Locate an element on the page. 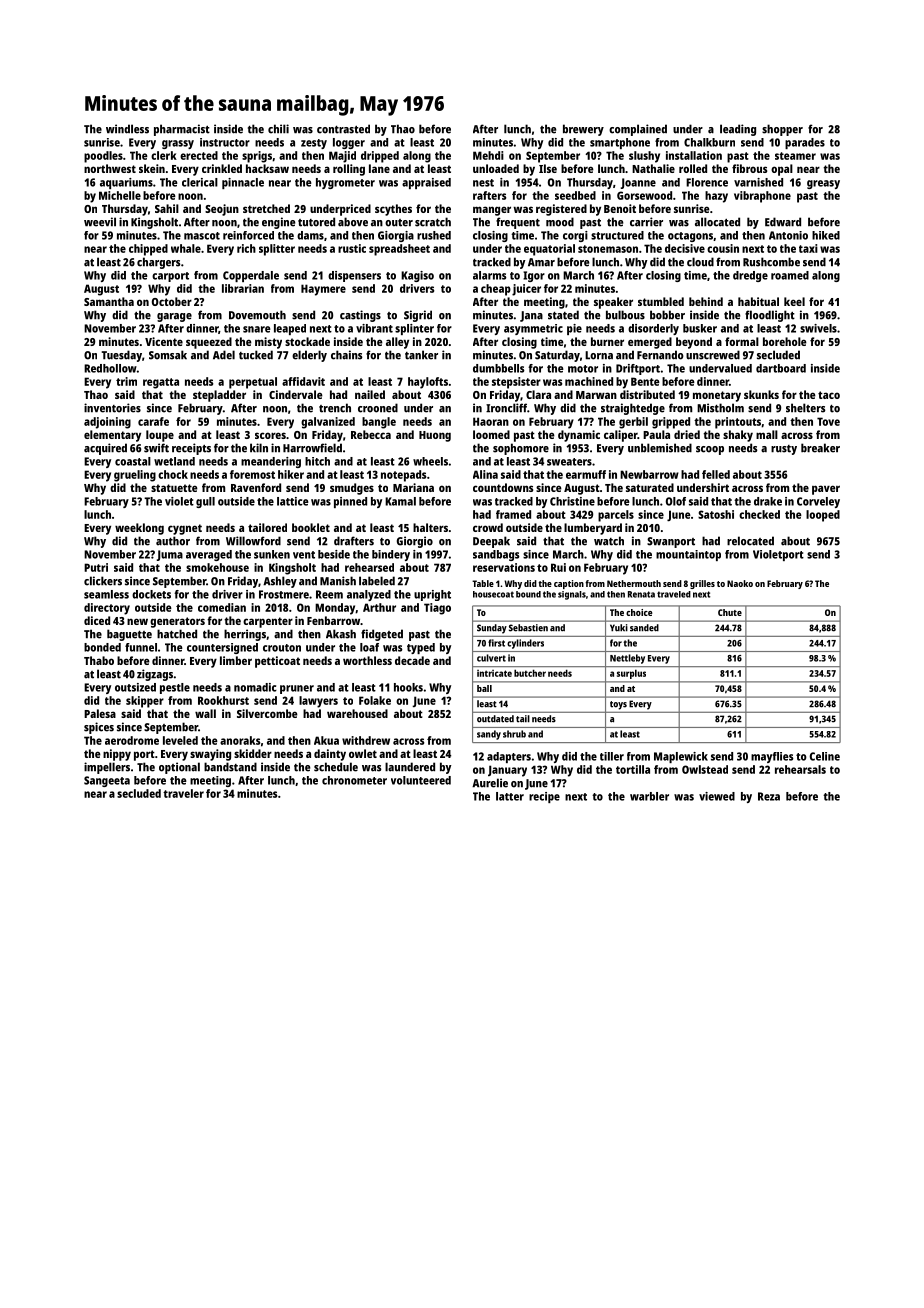 This document has width=924, height=1308. rehearsed is located at coordinates (369, 567).
